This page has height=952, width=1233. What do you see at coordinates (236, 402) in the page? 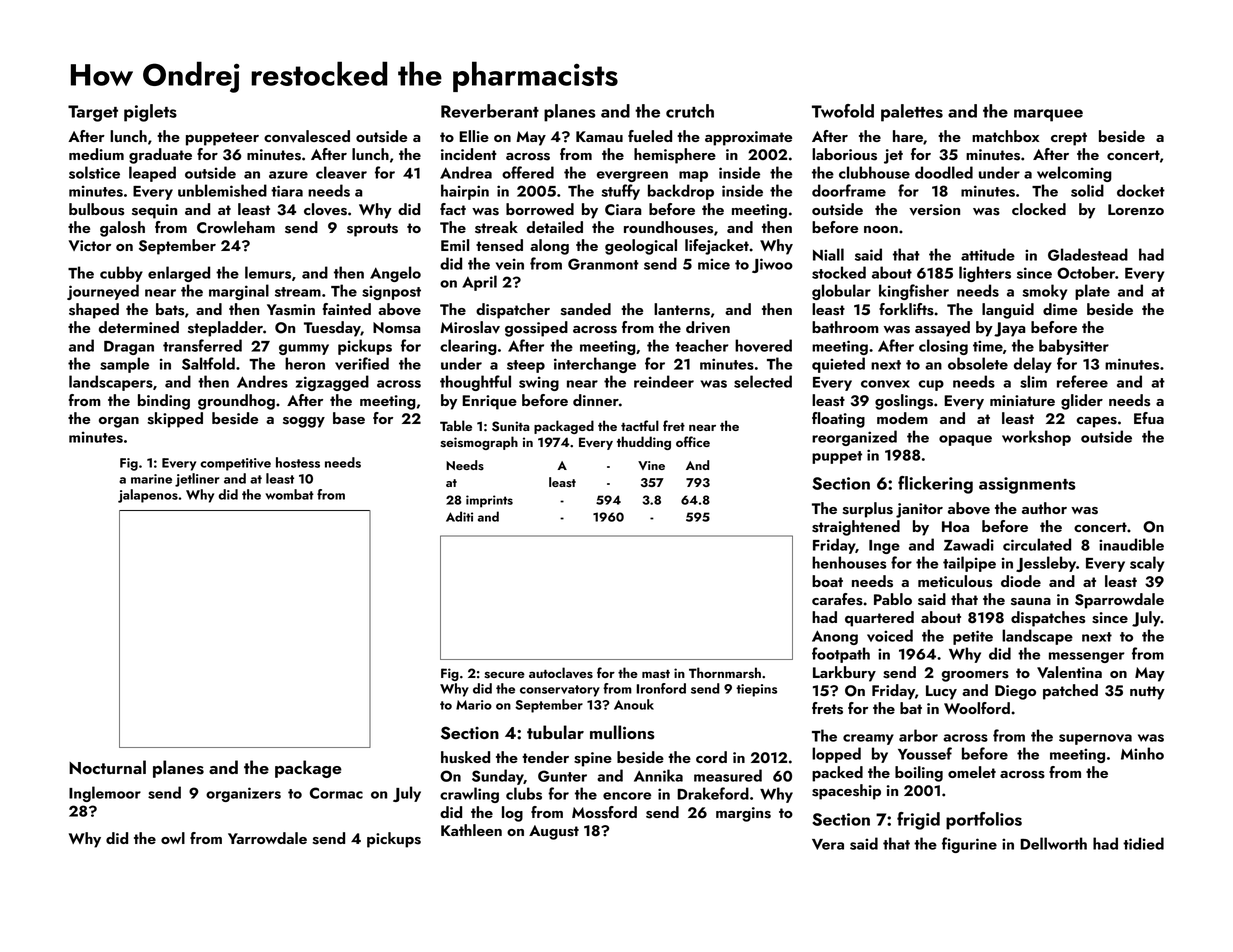
I see `groundhog` at bounding box center [236, 402].
